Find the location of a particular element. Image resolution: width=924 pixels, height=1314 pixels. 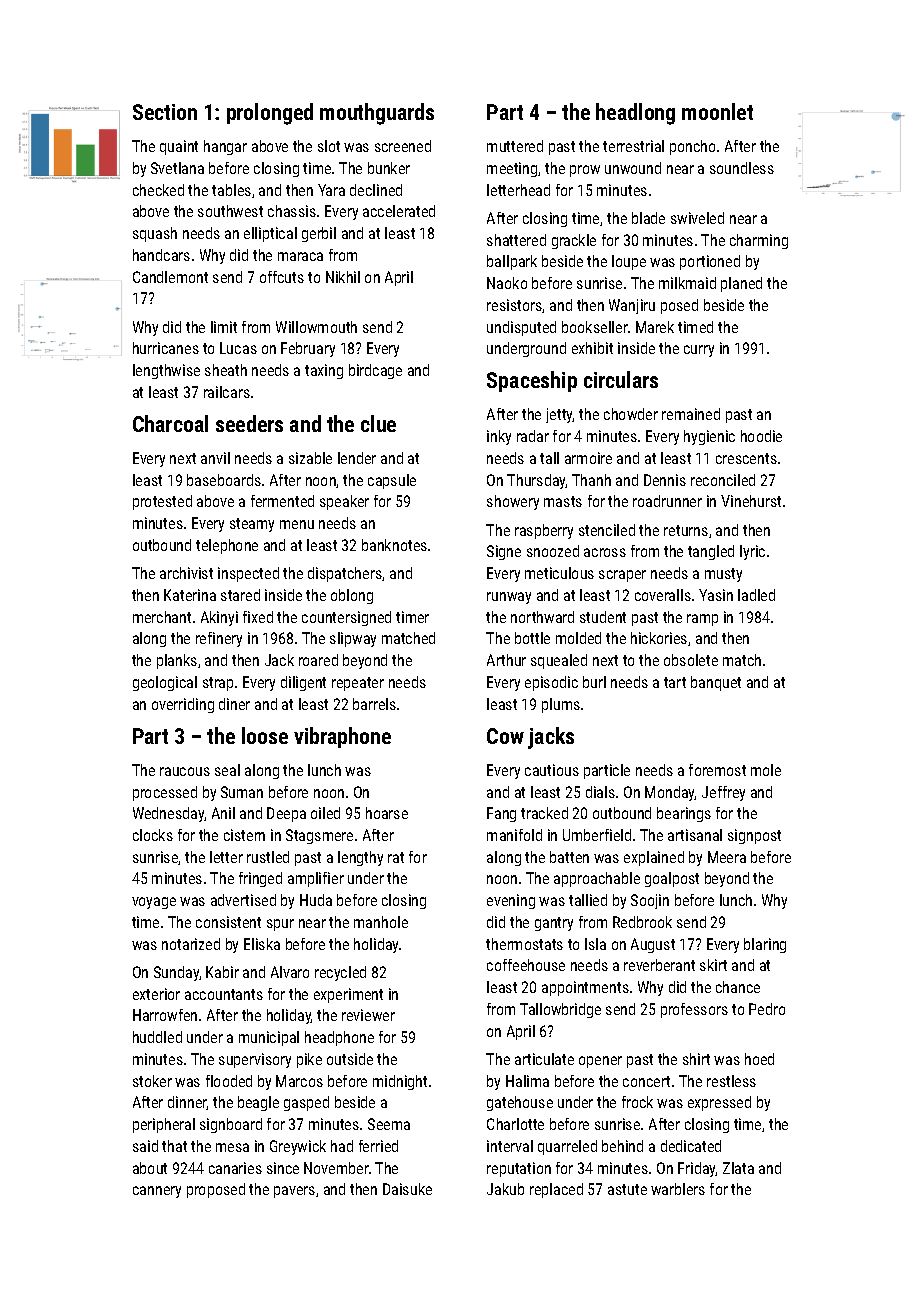

Yara is located at coordinates (331, 190).
